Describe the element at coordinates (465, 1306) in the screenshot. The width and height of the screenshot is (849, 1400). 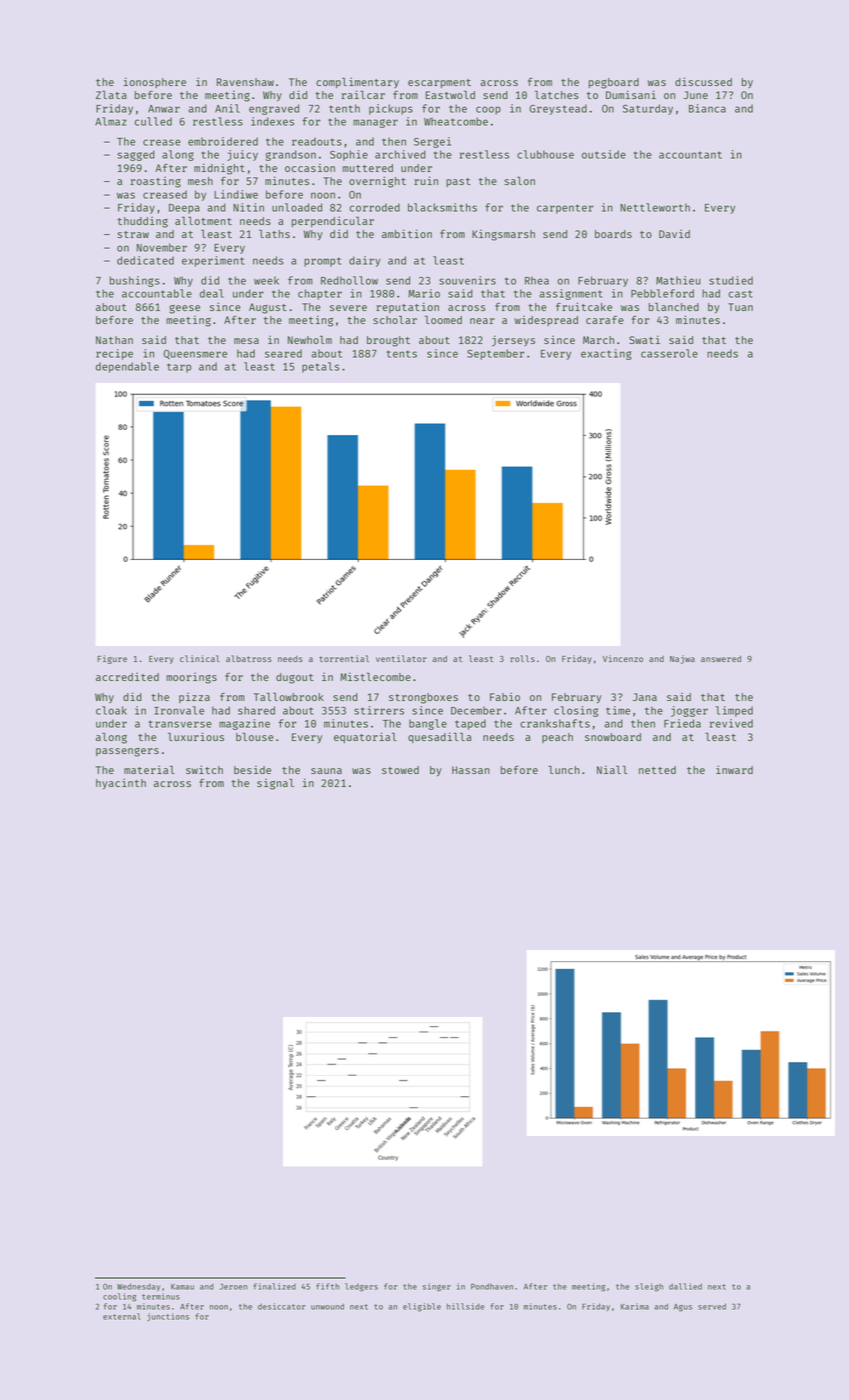
I see `hillside` at that location.
